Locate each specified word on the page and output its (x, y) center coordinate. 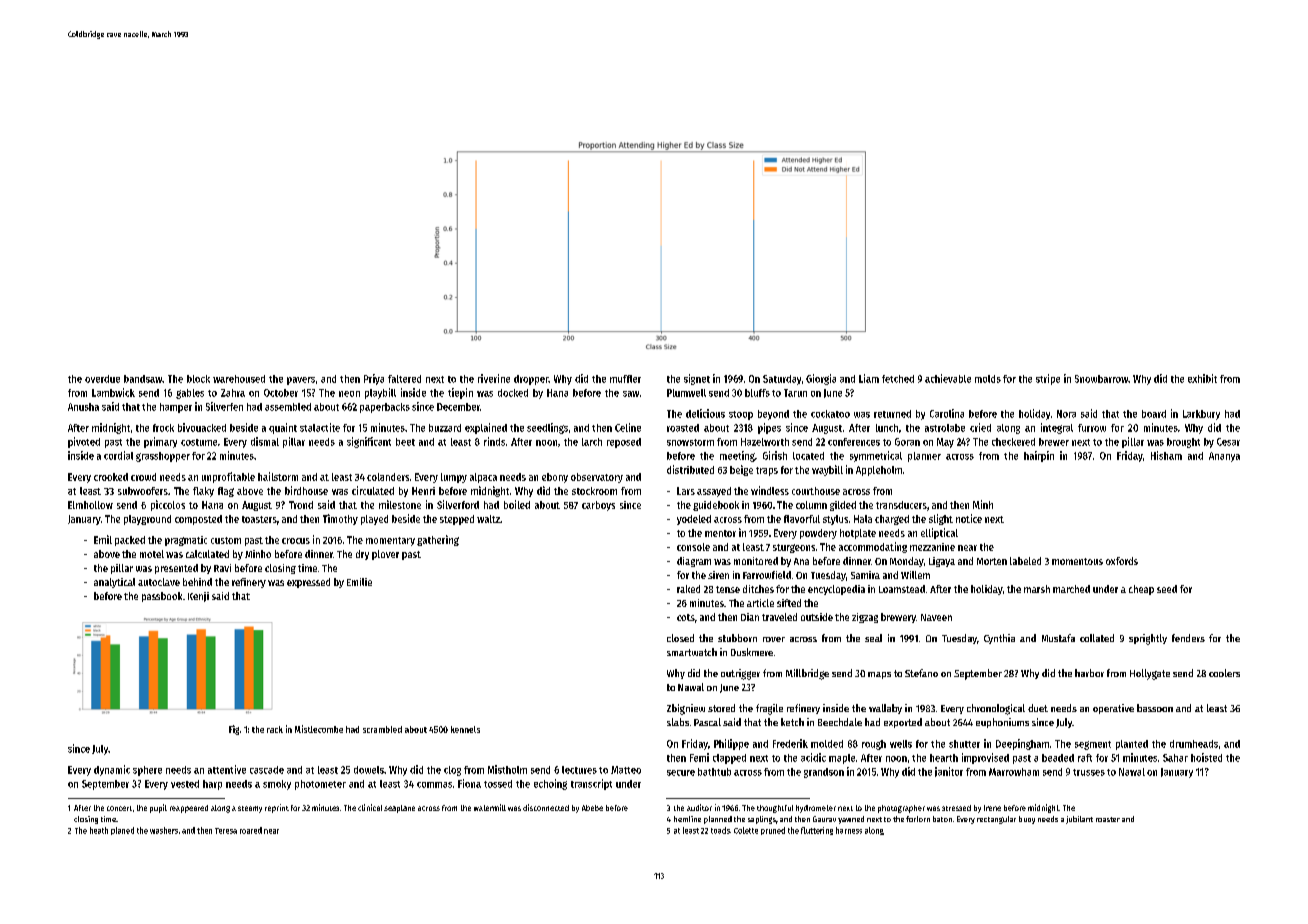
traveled (779, 617)
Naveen (936, 617)
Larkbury (1201, 415)
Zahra (233, 393)
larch (592, 442)
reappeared (189, 809)
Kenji (198, 597)
